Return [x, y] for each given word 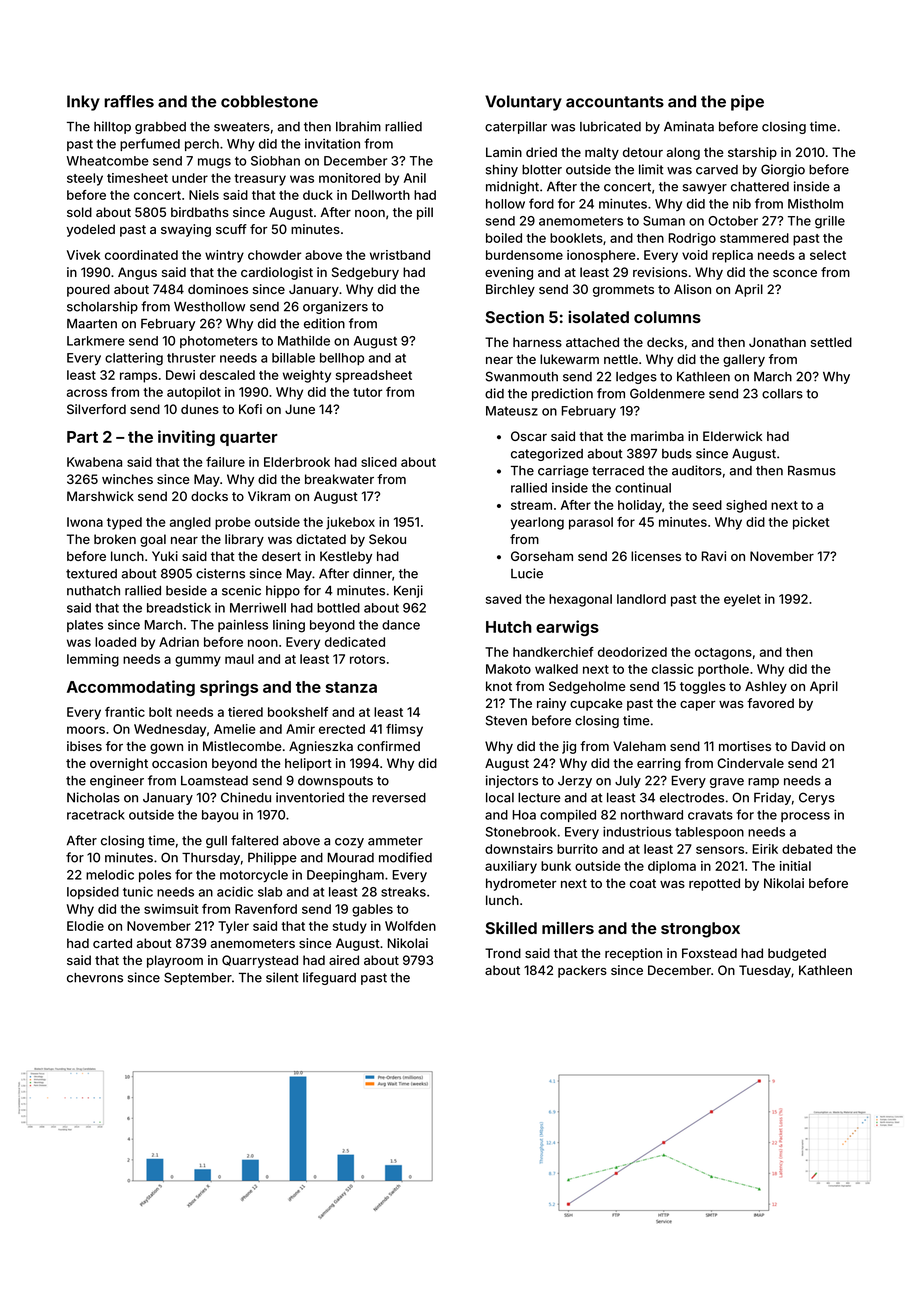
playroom [175, 961]
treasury [260, 180]
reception [633, 954]
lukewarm [569, 359]
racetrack [96, 815]
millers [568, 927]
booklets [576, 238]
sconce [795, 273]
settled [831, 342]
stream [531, 505]
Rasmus [812, 471]
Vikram [269, 496]
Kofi [250, 409]
